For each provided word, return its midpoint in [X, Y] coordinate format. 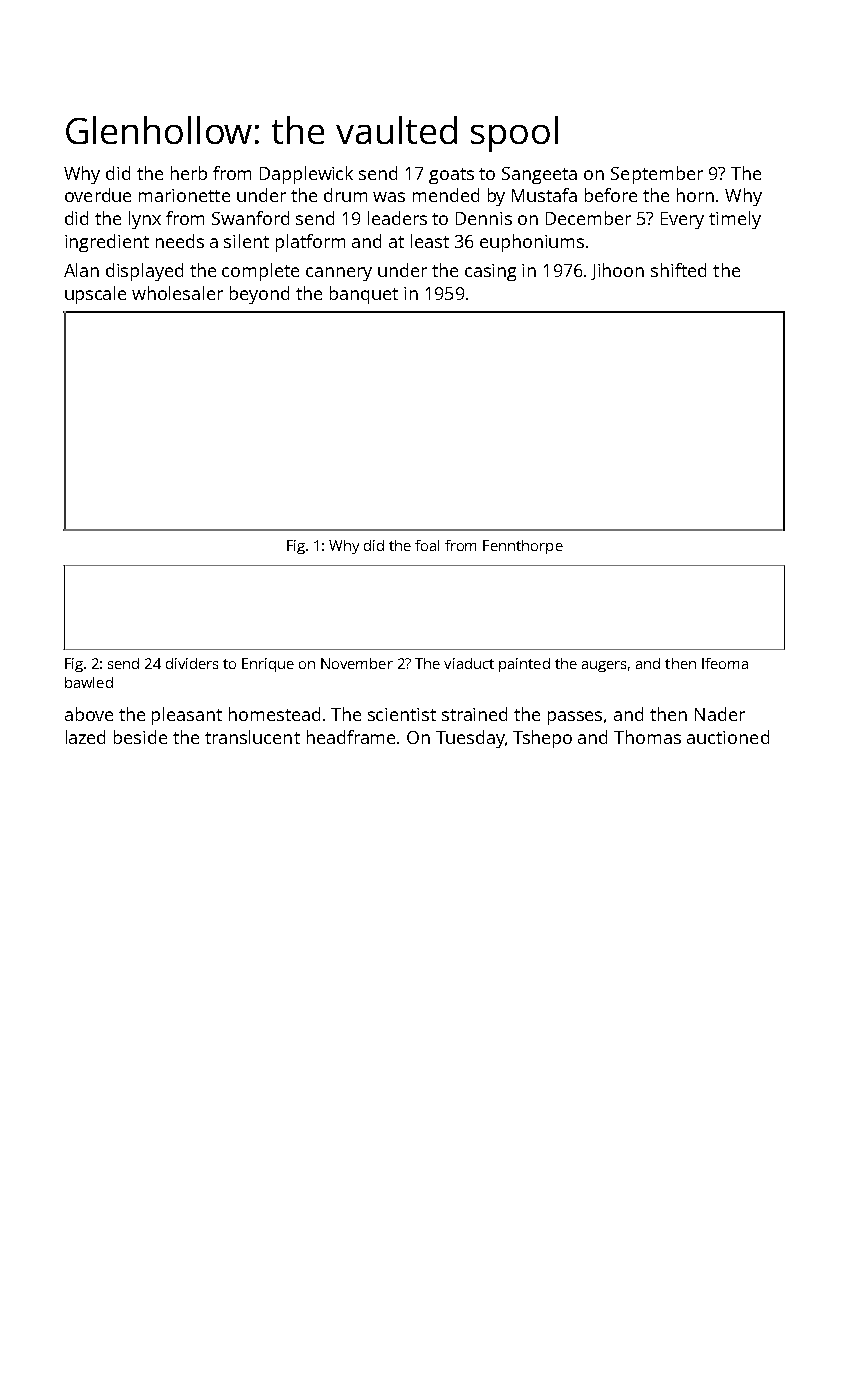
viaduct [469, 663]
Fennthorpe [523, 547]
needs [180, 241]
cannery [339, 274]
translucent [252, 737]
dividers [192, 663]
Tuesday [470, 739]
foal [427, 545]
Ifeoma [725, 663]
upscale [95, 295]
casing [490, 272]
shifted [678, 270]
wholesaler [177, 293]
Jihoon [617, 271]
